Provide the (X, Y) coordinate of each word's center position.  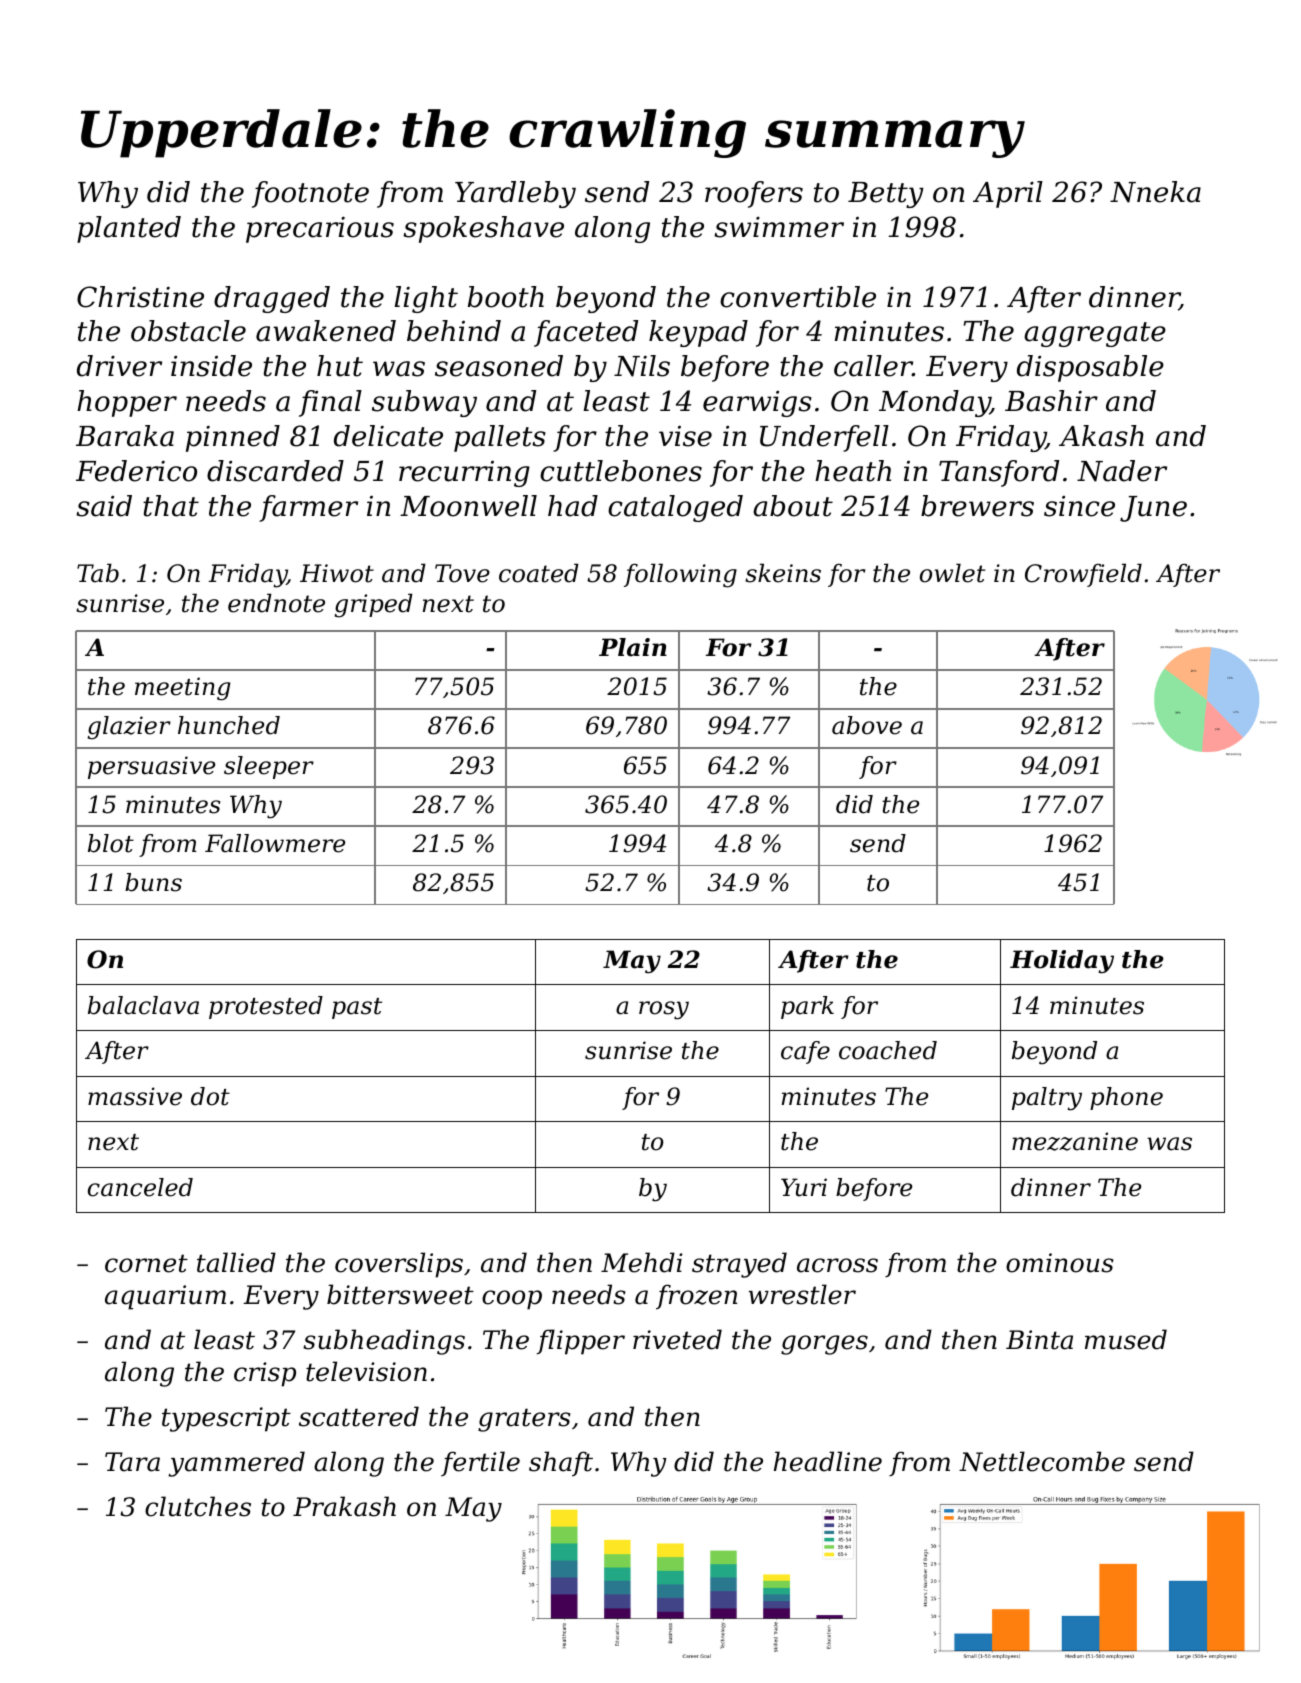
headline (828, 1461)
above (867, 725)
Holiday (1062, 962)
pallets (500, 438)
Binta (1039, 1340)
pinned (233, 438)
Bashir (1051, 401)
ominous (1059, 1263)
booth (506, 297)
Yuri (804, 1187)
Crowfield (1083, 575)
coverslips (399, 1265)
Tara (132, 1462)
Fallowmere (275, 843)
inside (211, 366)
